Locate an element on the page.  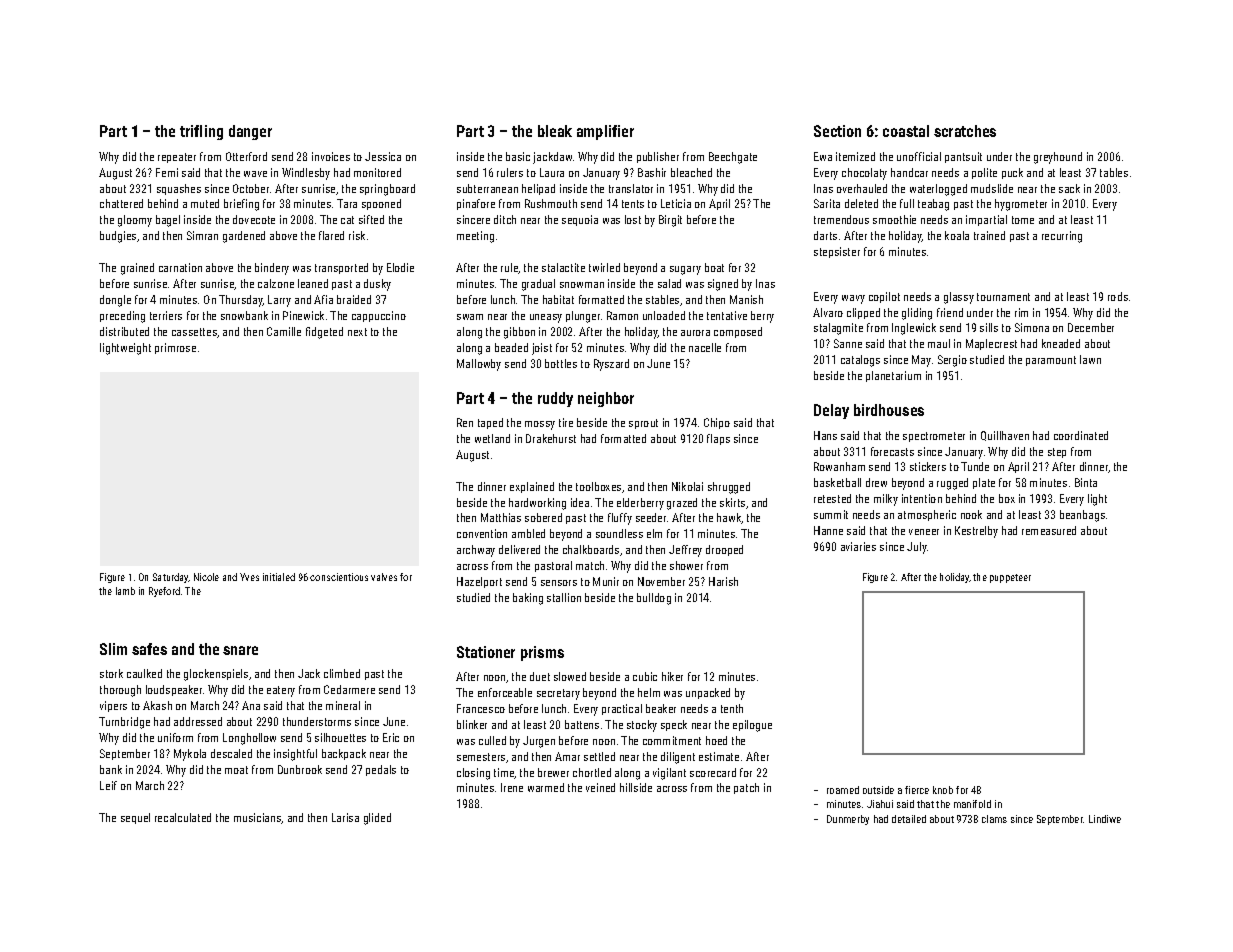
bindery is located at coordinates (272, 269).
